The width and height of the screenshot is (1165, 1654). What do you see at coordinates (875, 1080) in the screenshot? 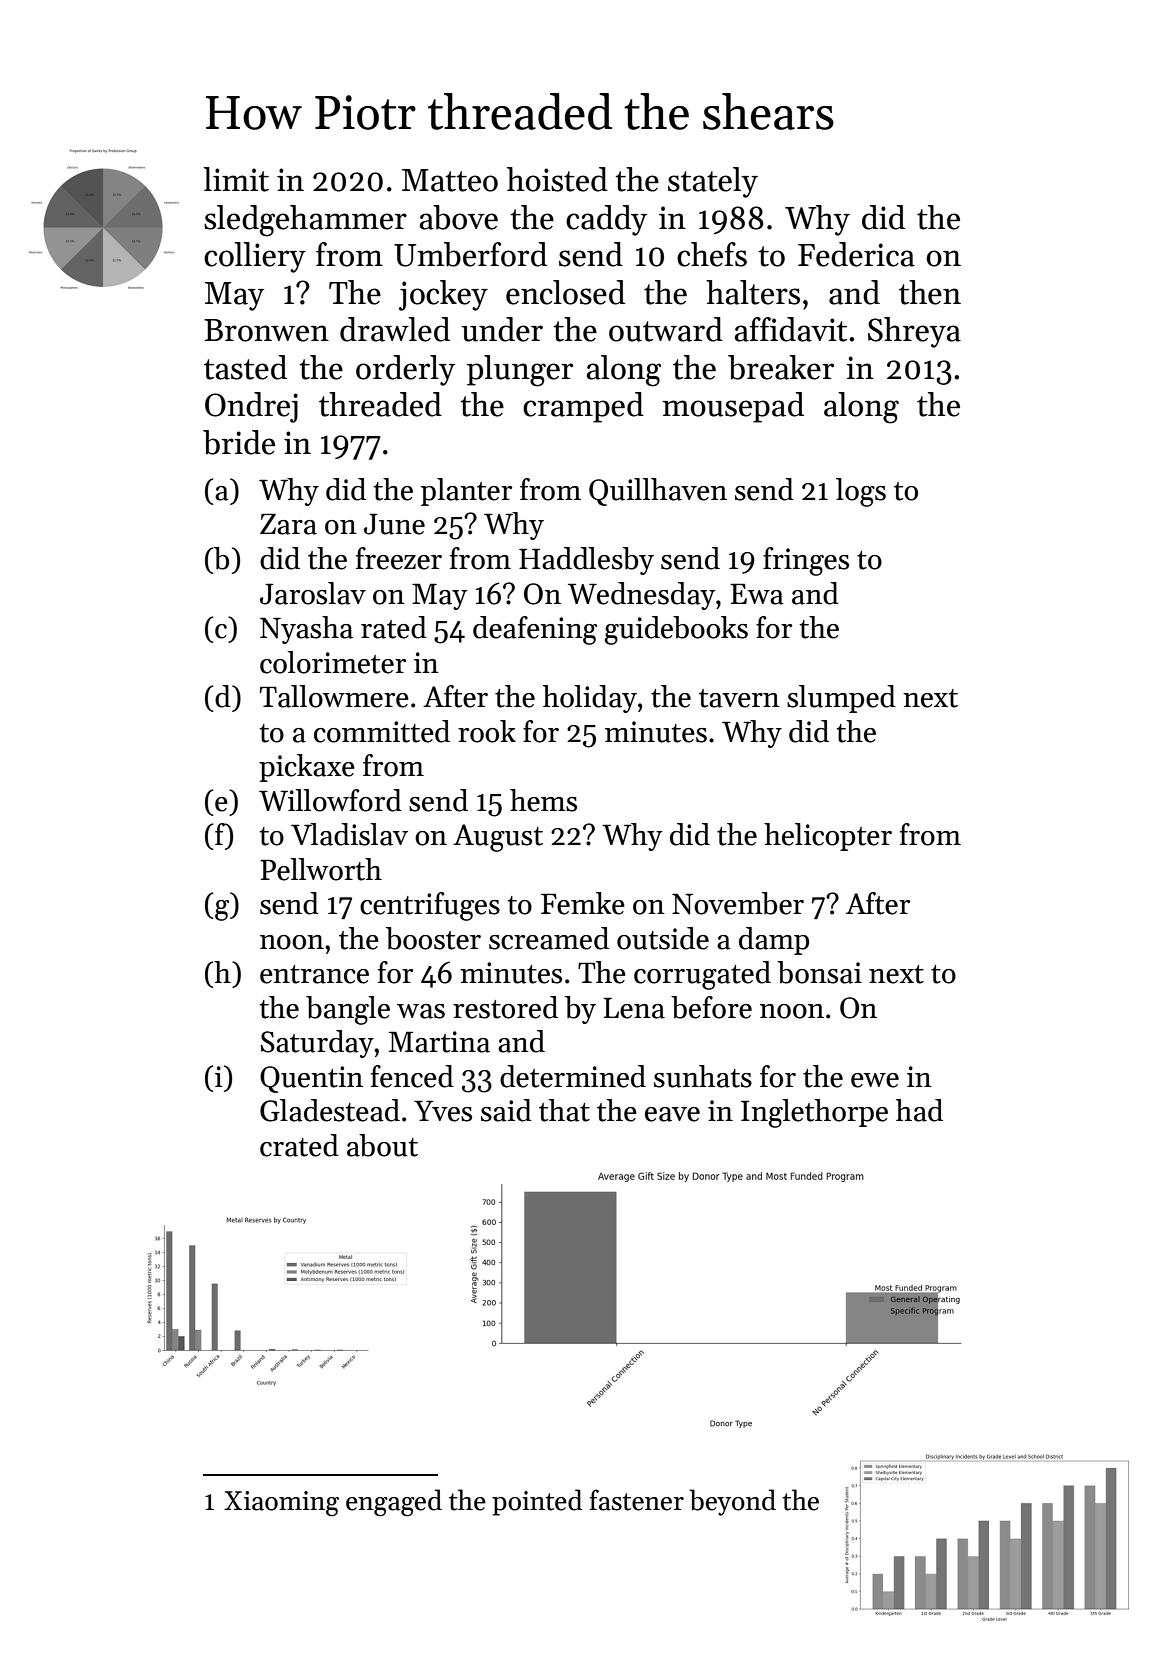
I see `ewe` at bounding box center [875, 1080].
